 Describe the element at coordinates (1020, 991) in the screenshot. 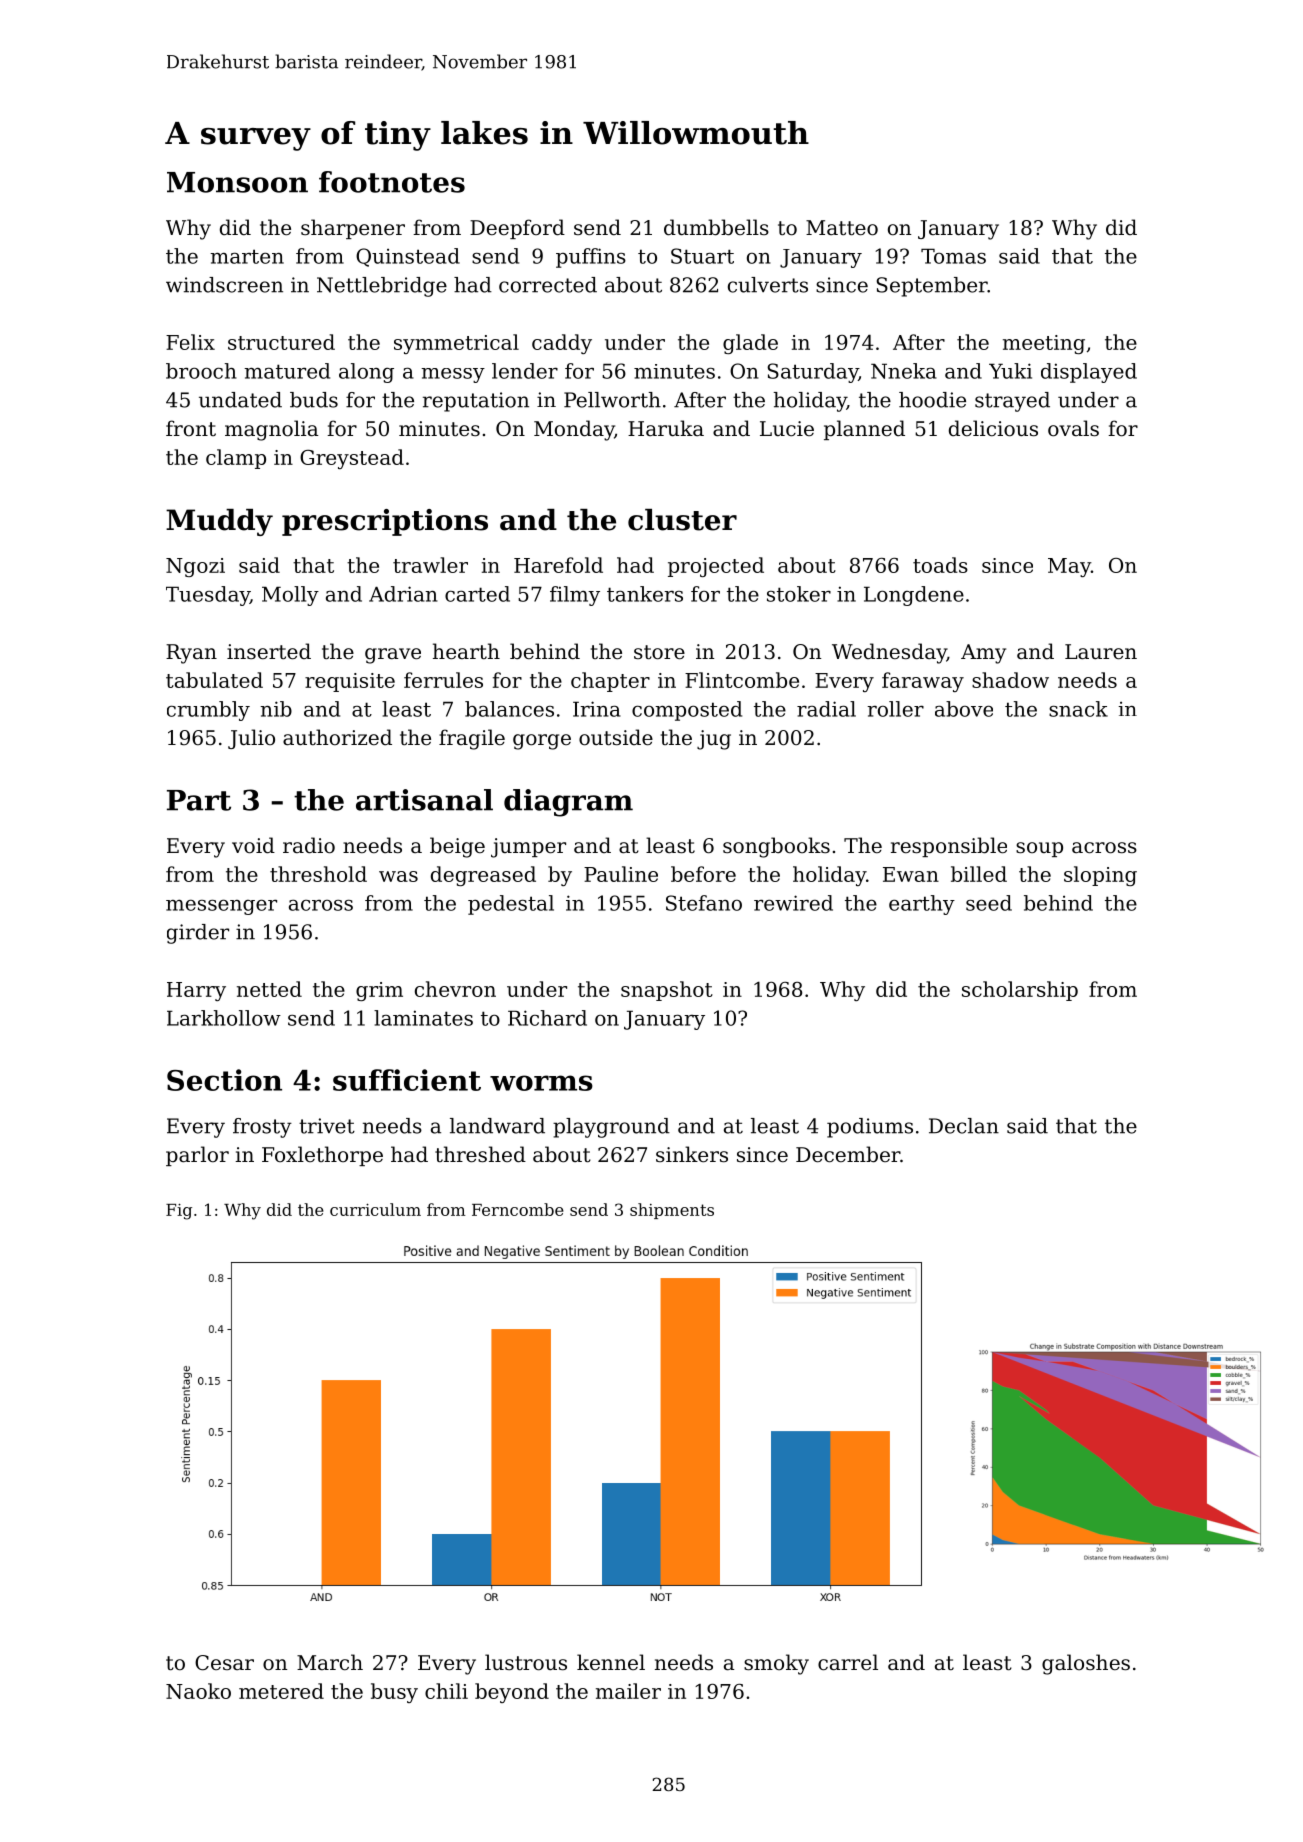

I see `scholarship` at that location.
